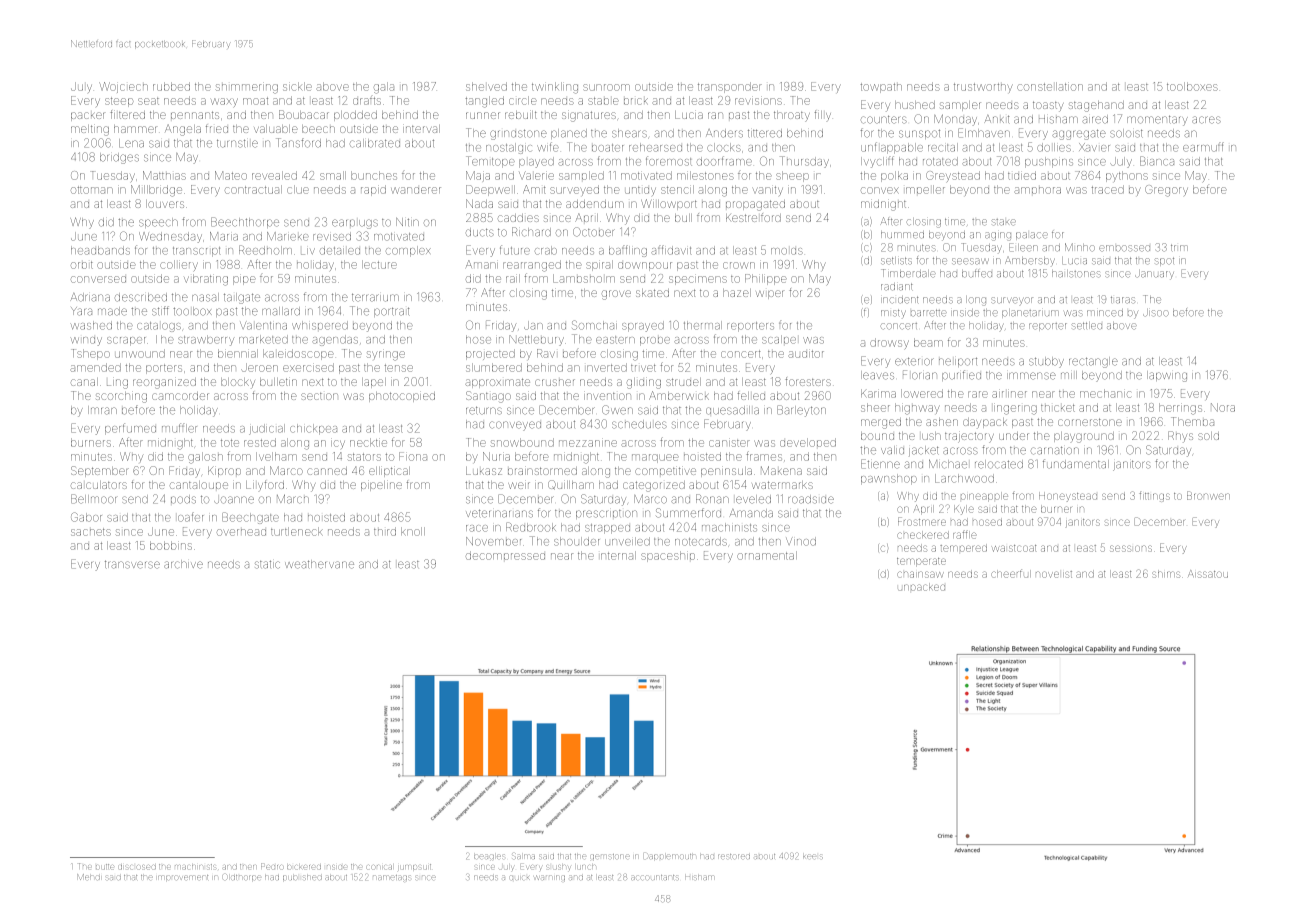 This screenshot has width=1308, height=924. I want to click on butte, so click(105, 866).
